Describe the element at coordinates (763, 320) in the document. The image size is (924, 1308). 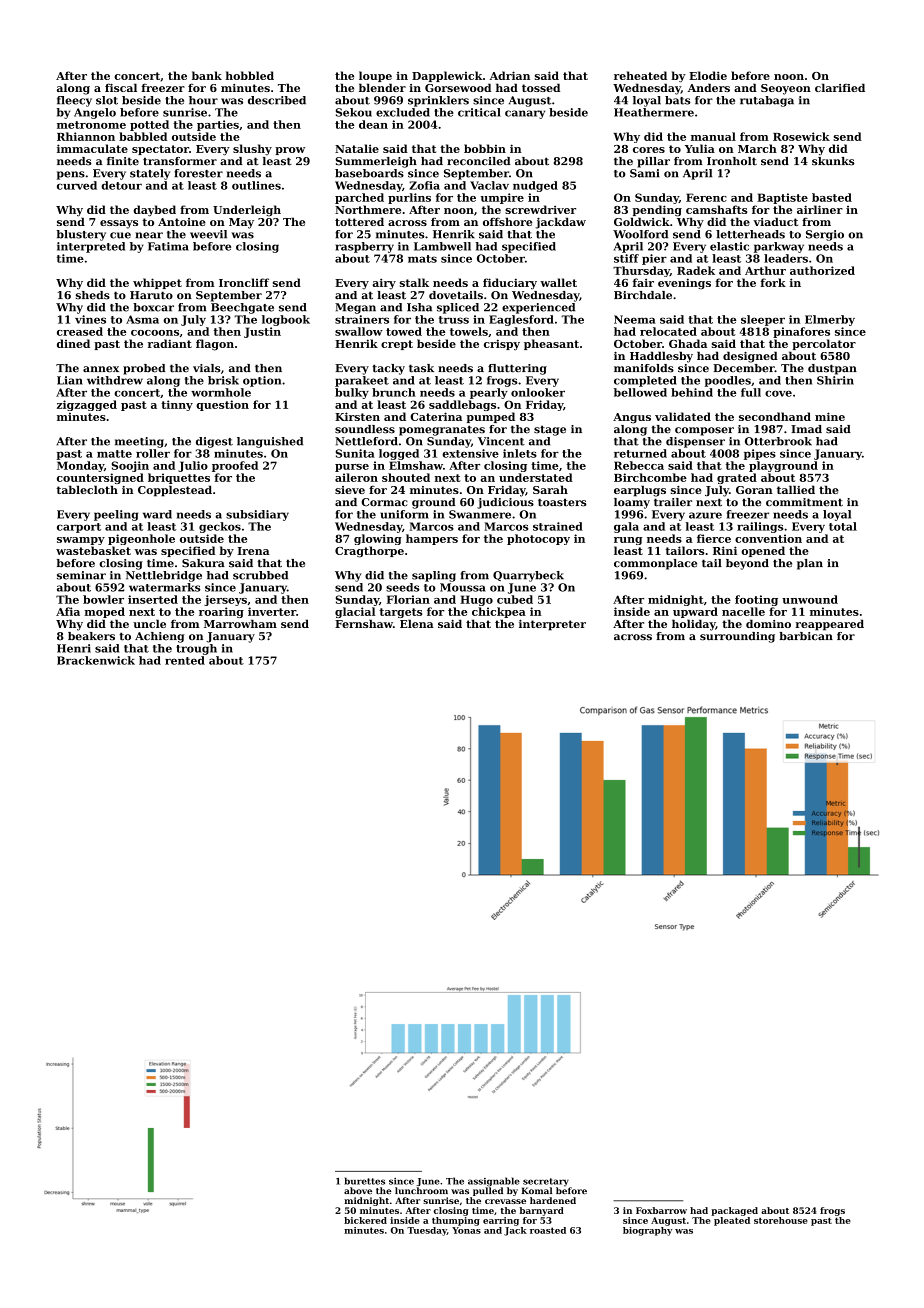
I see `sleeper` at that location.
